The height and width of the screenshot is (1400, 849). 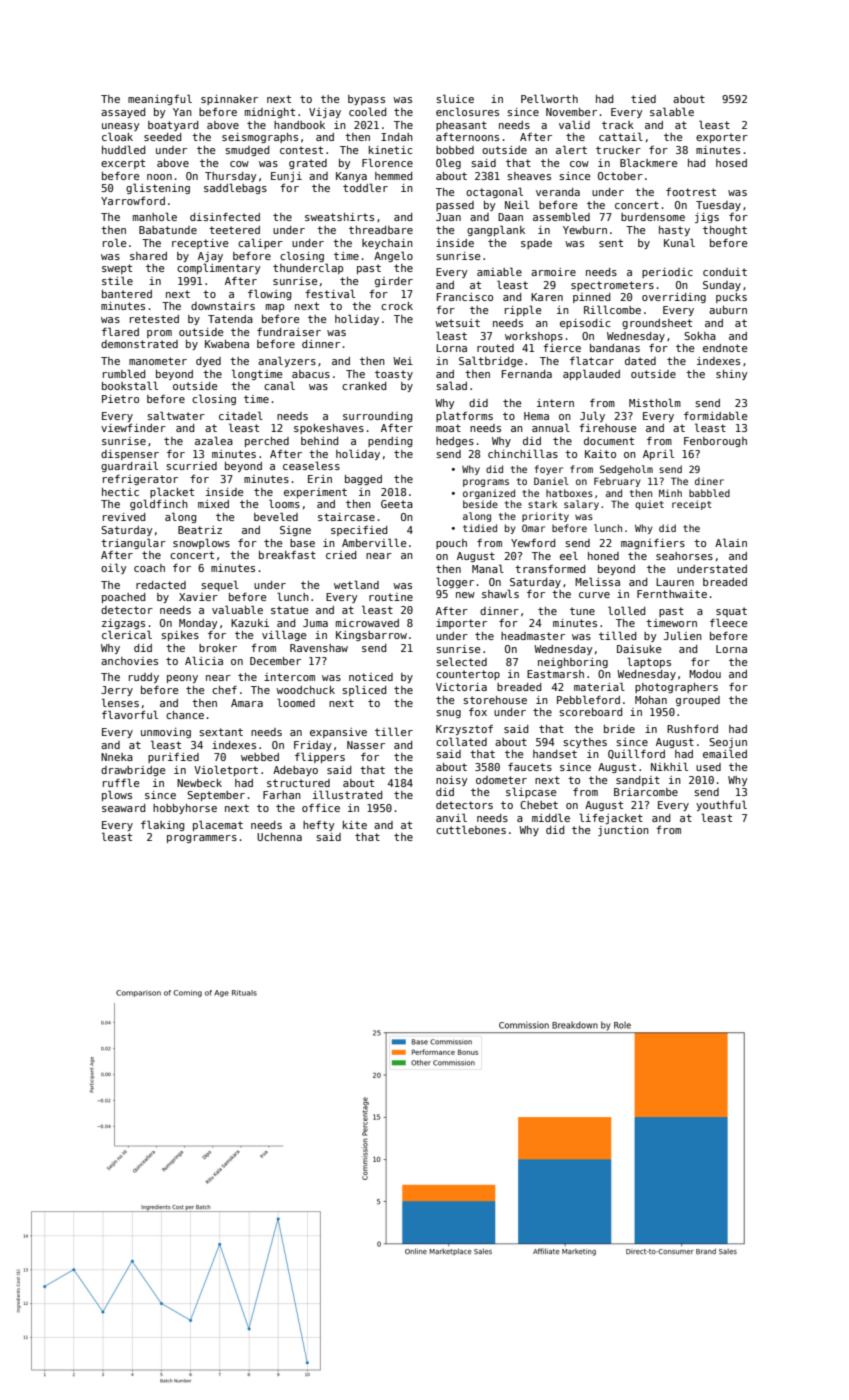 What do you see at coordinates (553, 272) in the screenshot?
I see `armoire` at bounding box center [553, 272].
